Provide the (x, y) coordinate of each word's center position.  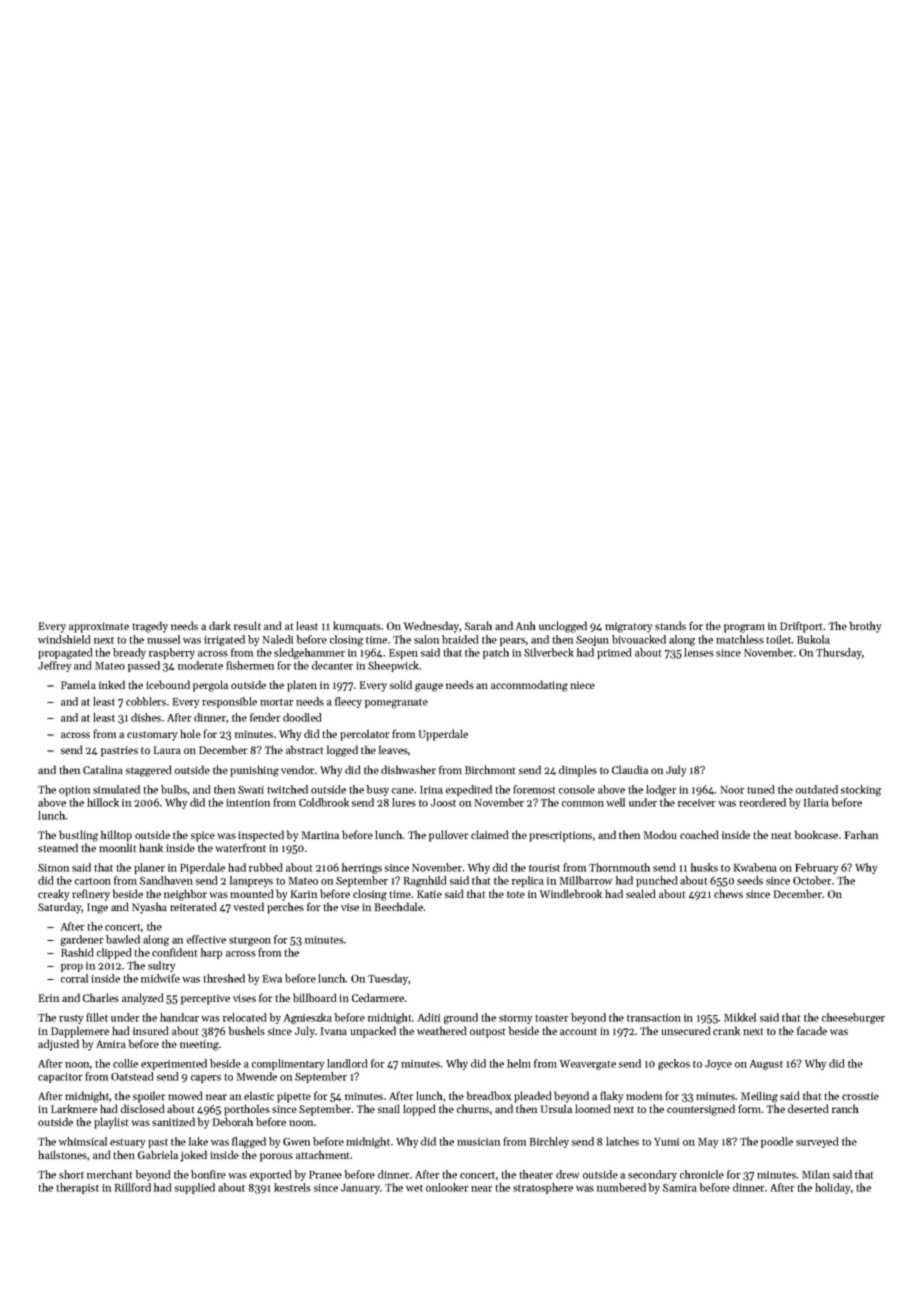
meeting (199, 1045)
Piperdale (202, 868)
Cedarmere (378, 997)
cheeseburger (853, 1018)
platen (302, 686)
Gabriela (158, 1154)
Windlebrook (571, 893)
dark (220, 625)
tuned (760, 789)
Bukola (813, 639)
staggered (149, 771)
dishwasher (408, 769)
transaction (654, 1018)
